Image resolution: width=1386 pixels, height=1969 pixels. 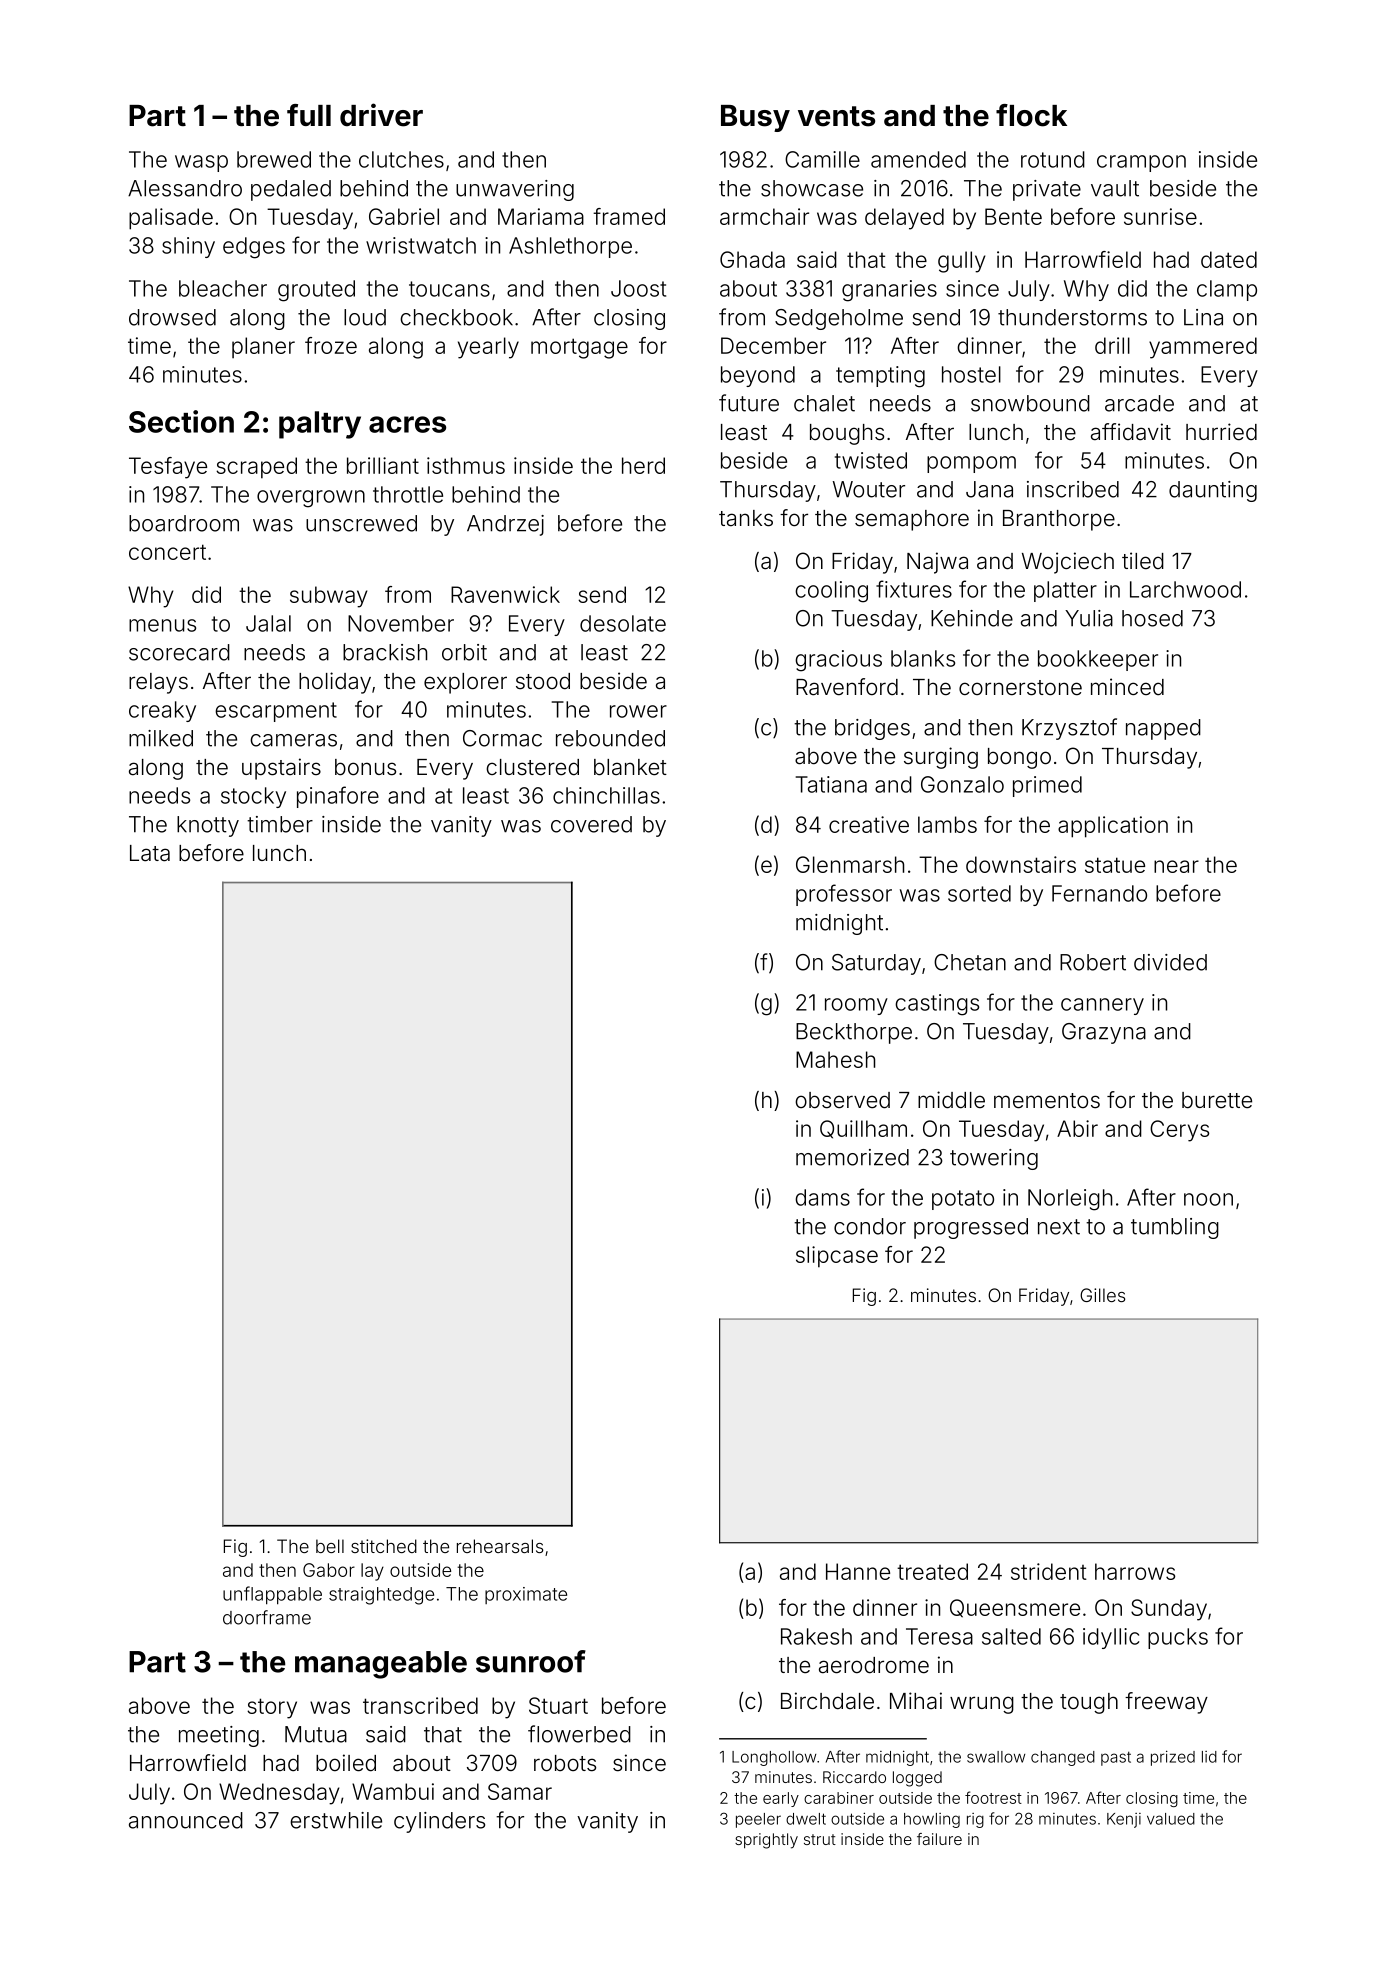 I want to click on Mariama, so click(x=541, y=216).
